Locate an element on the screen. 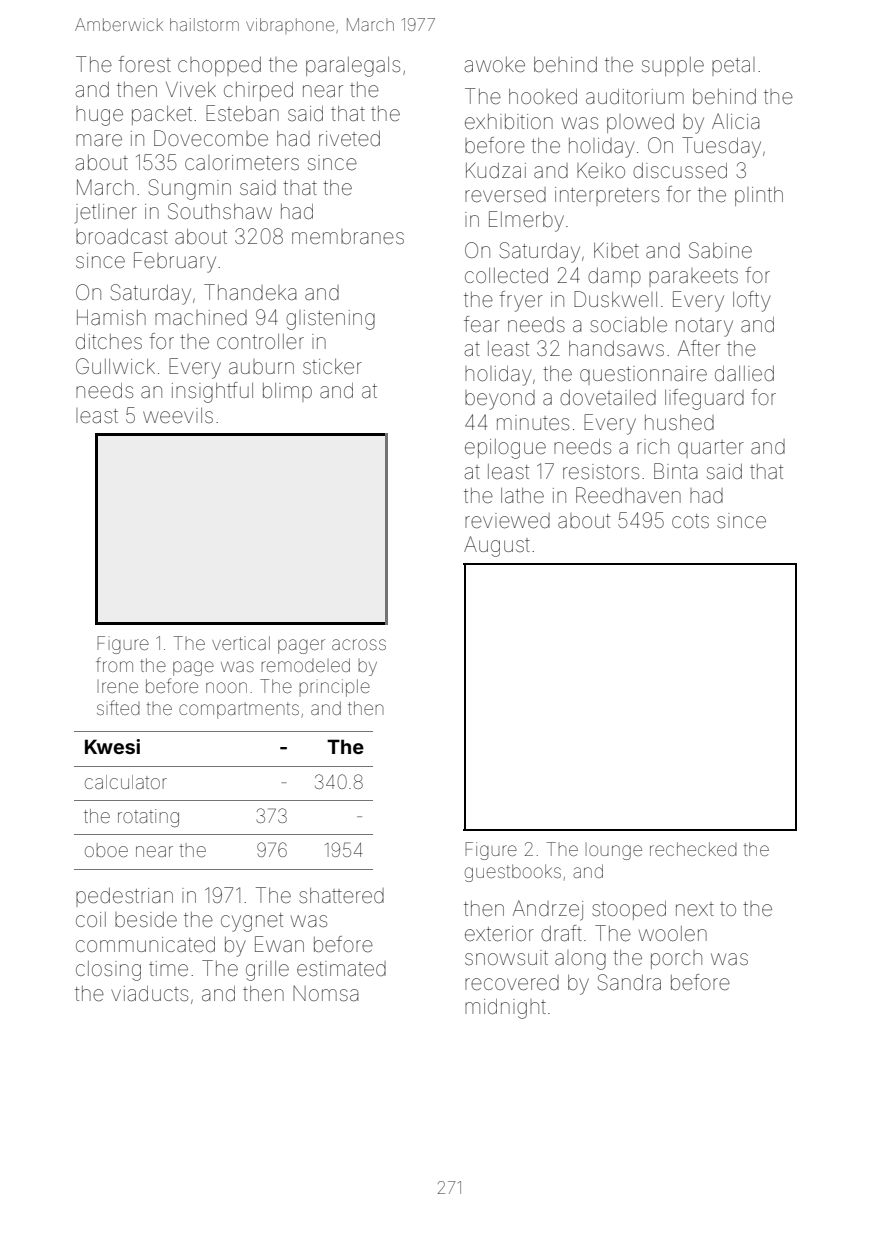  midnight is located at coordinates (505, 1009).
